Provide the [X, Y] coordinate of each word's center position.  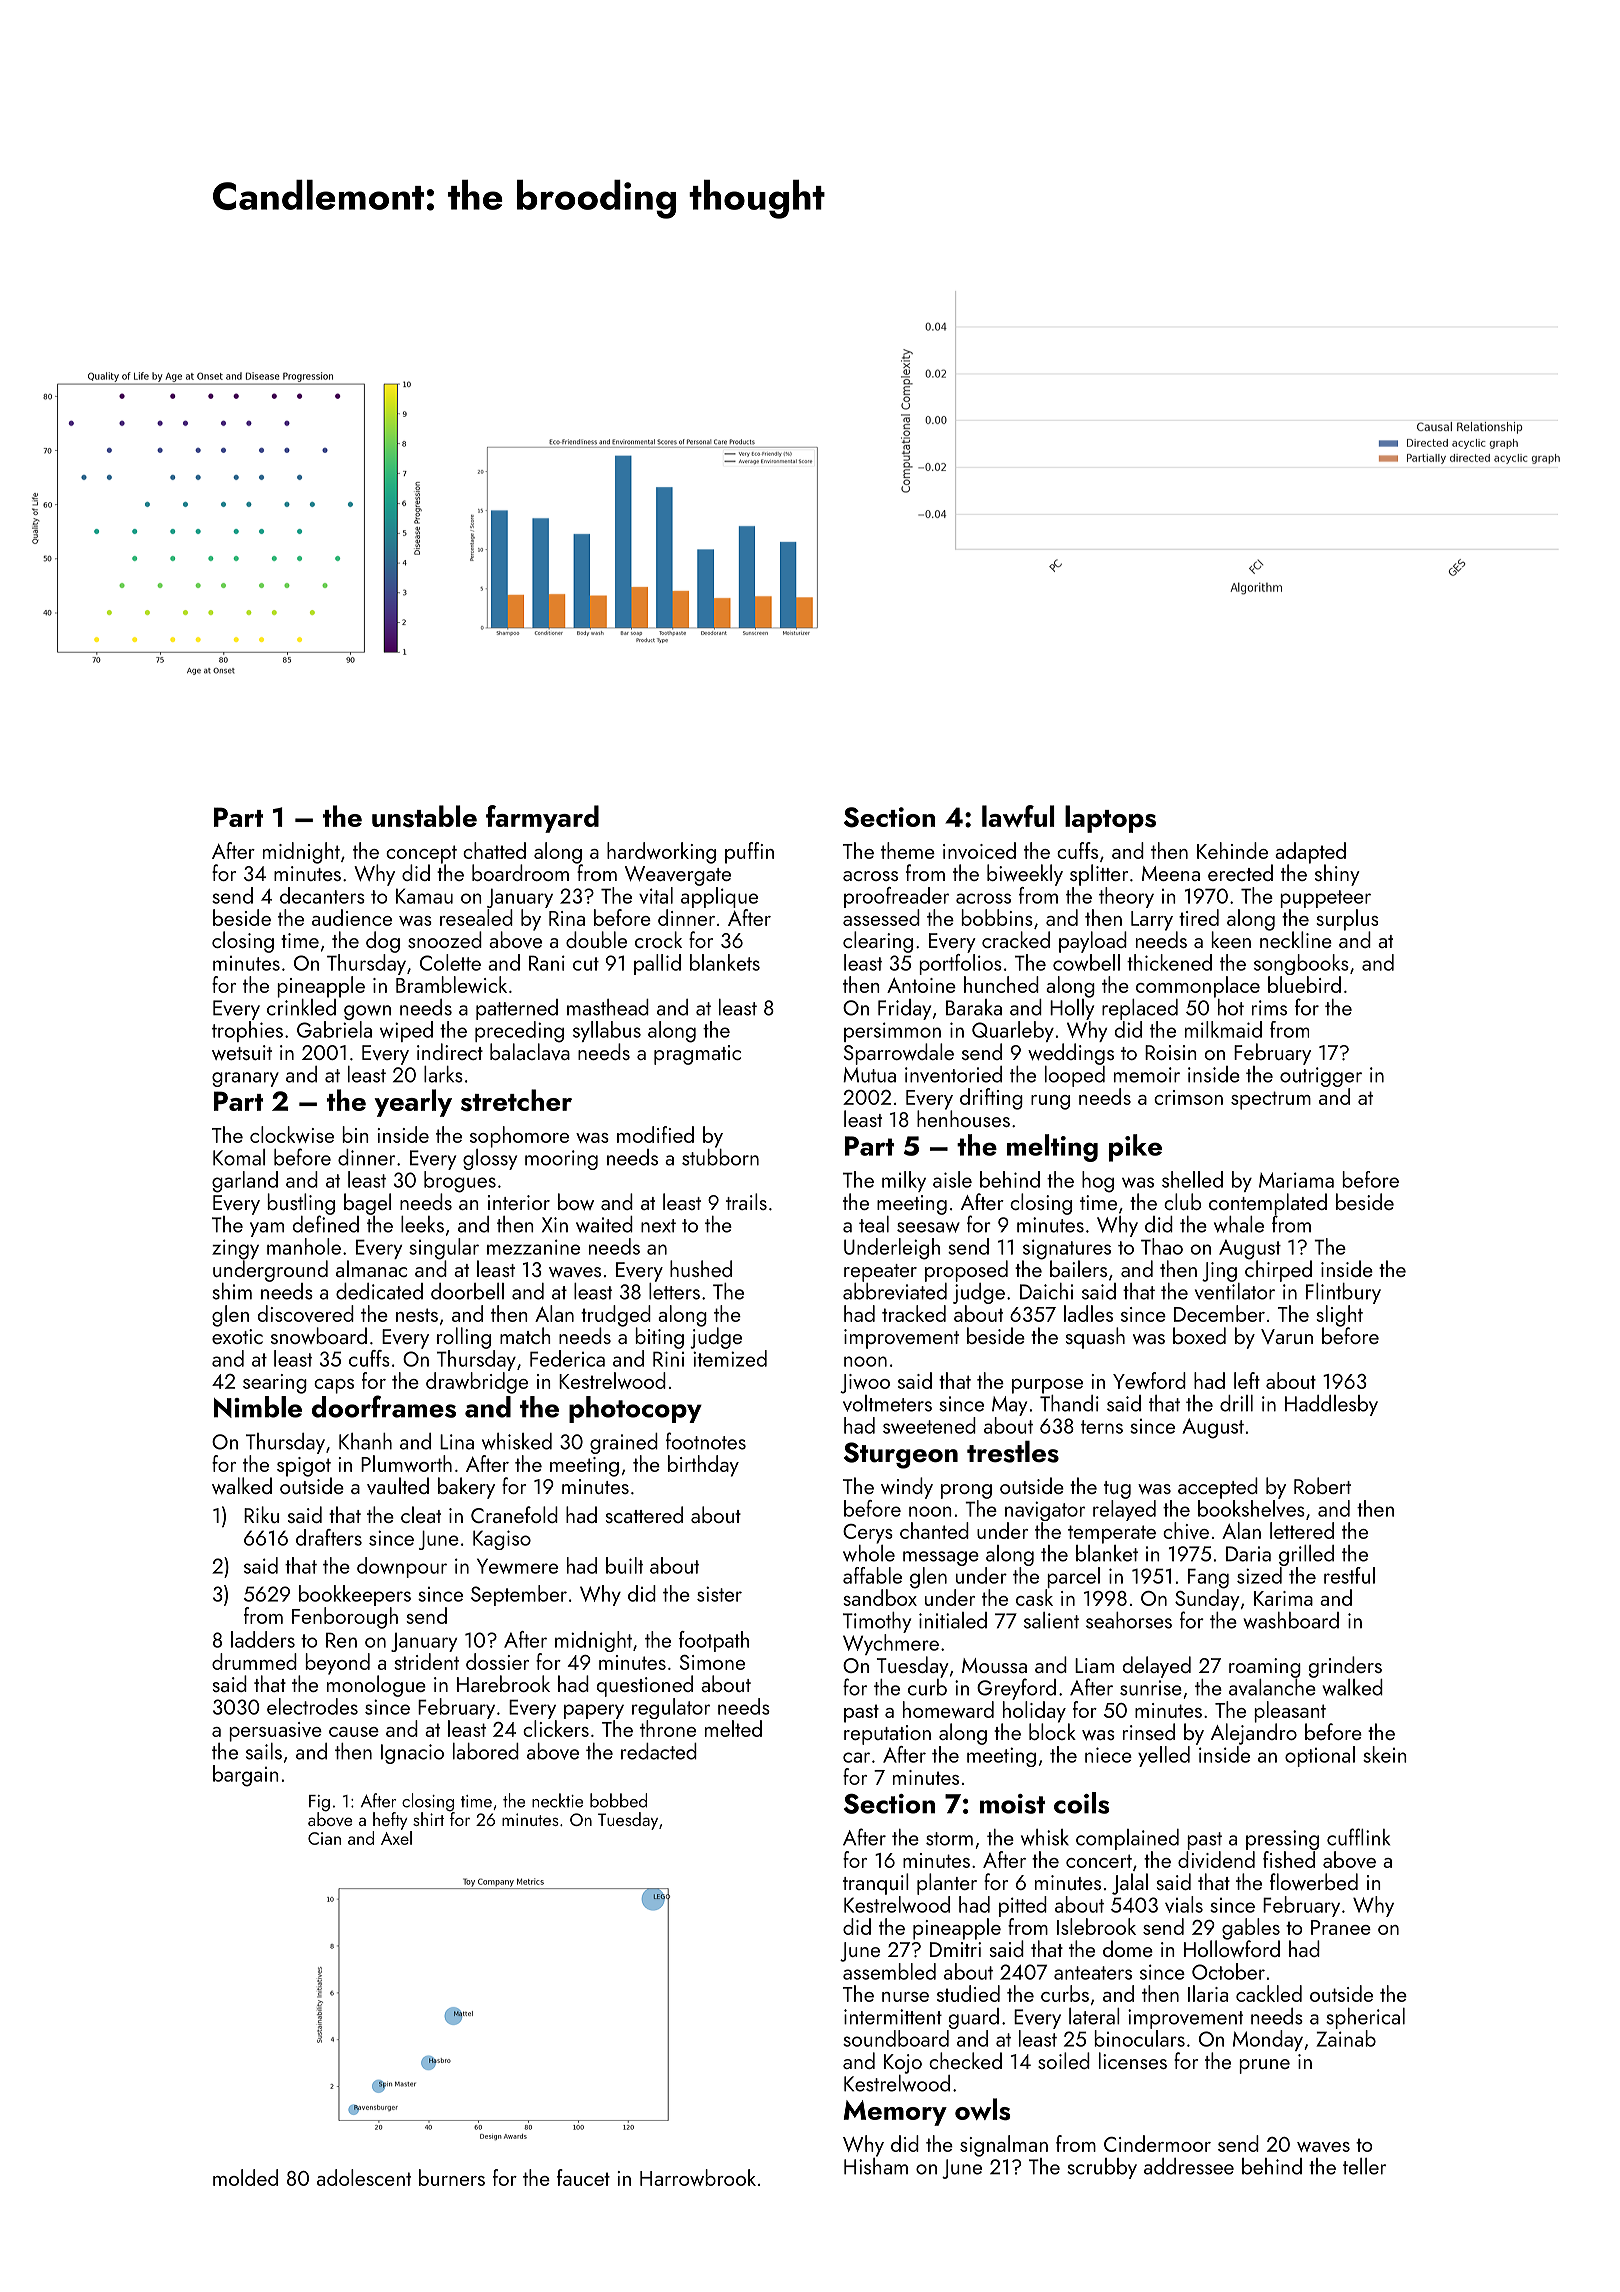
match [525, 1335]
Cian [324, 1838]
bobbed [618, 1800]
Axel [396, 1838]
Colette [450, 962]
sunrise [1151, 1688]
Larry [1152, 921]
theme [908, 850]
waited [604, 1224]
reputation [887, 1735]
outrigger [1321, 1077]
